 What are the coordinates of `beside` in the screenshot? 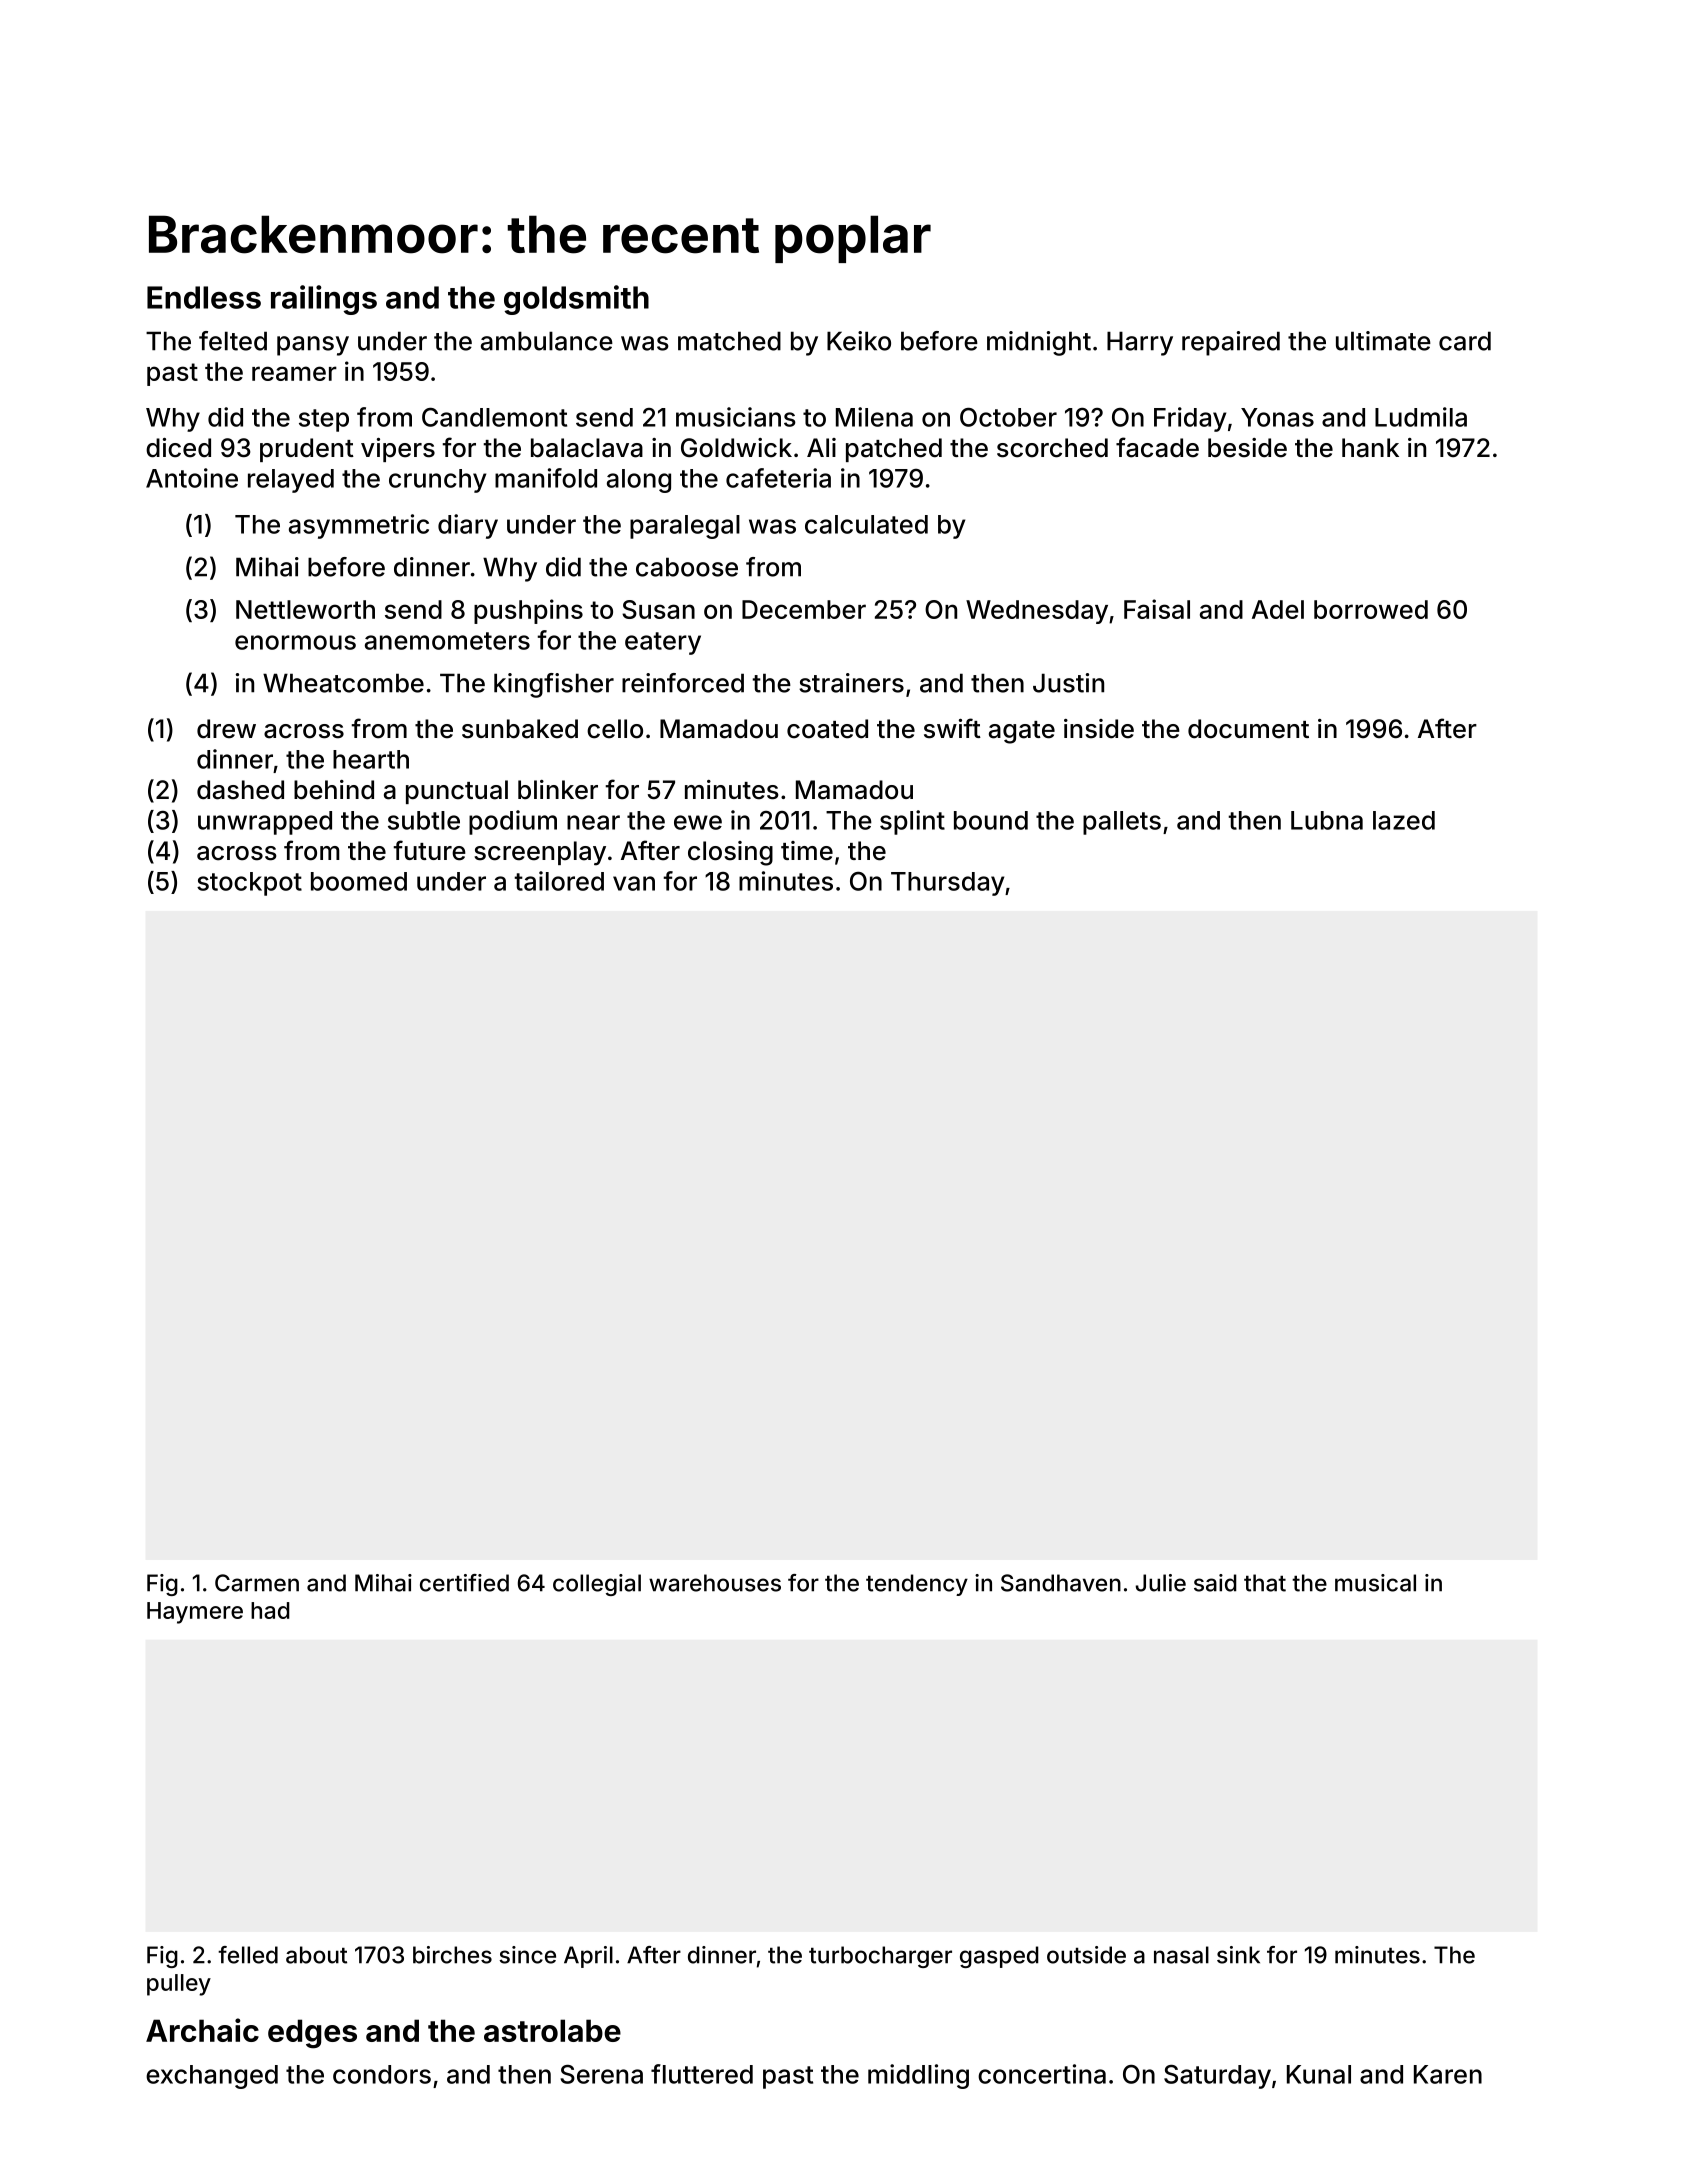 It's located at (1247, 448).
